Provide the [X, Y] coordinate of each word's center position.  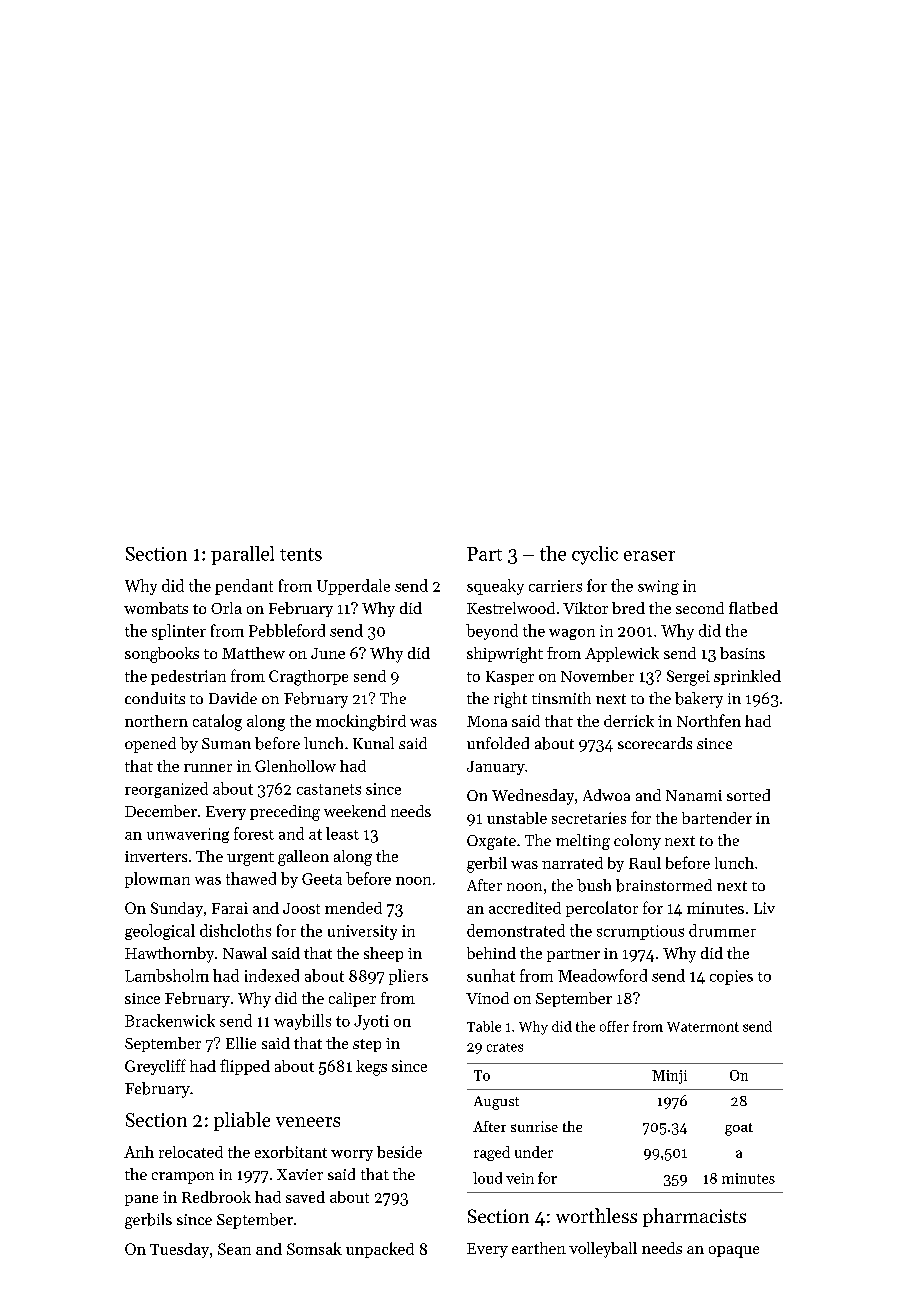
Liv [764, 908]
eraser [649, 556]
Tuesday [179, 1250]
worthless [596, 1215]
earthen [539, 1248]
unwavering [188, 835]
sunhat [491, 975]
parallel [242, 555]
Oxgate [491, 842]
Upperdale [353, 587]
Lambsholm [167, 975]
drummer [722, 930]
